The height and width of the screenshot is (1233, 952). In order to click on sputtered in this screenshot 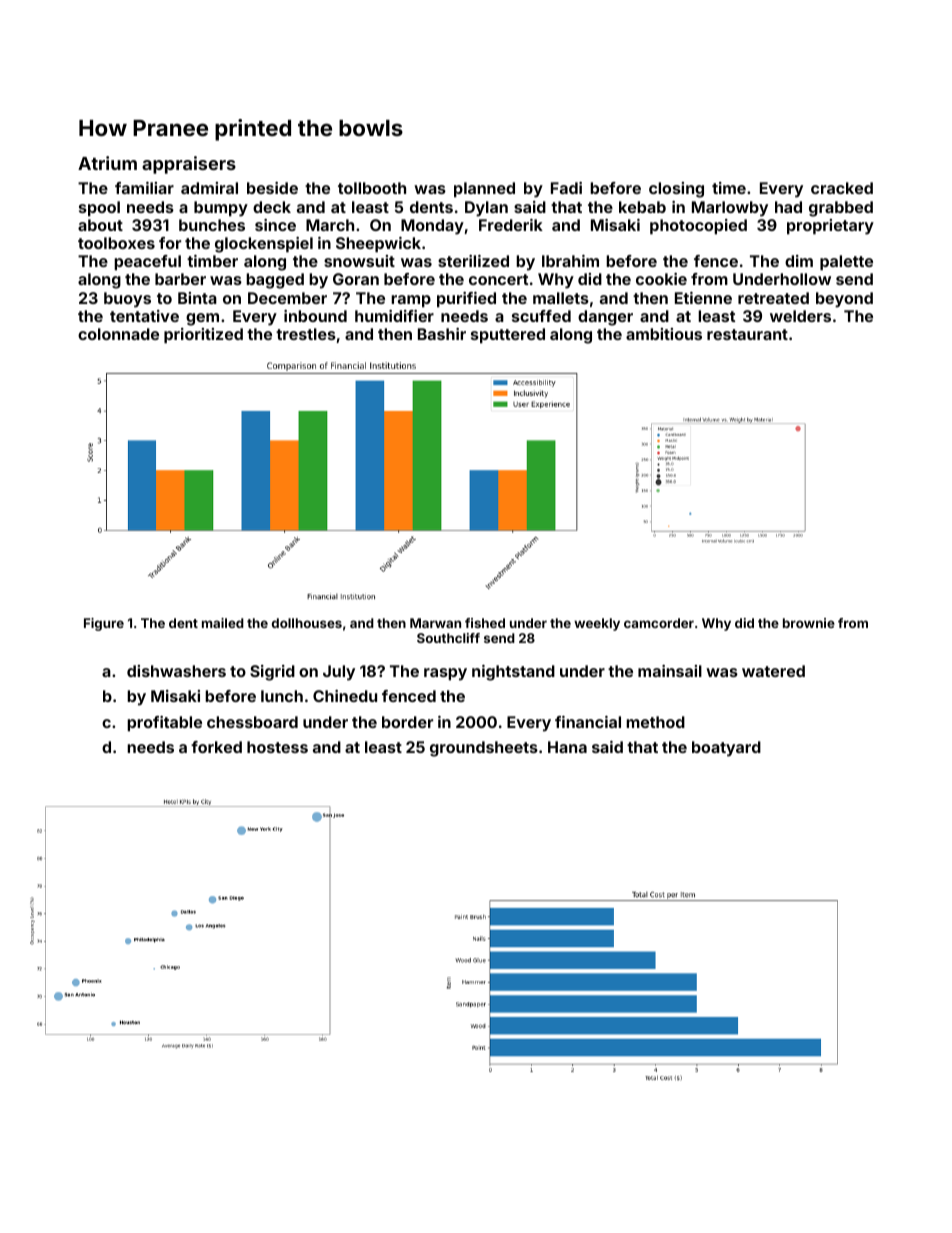, I will do `click(508, 336)`.
